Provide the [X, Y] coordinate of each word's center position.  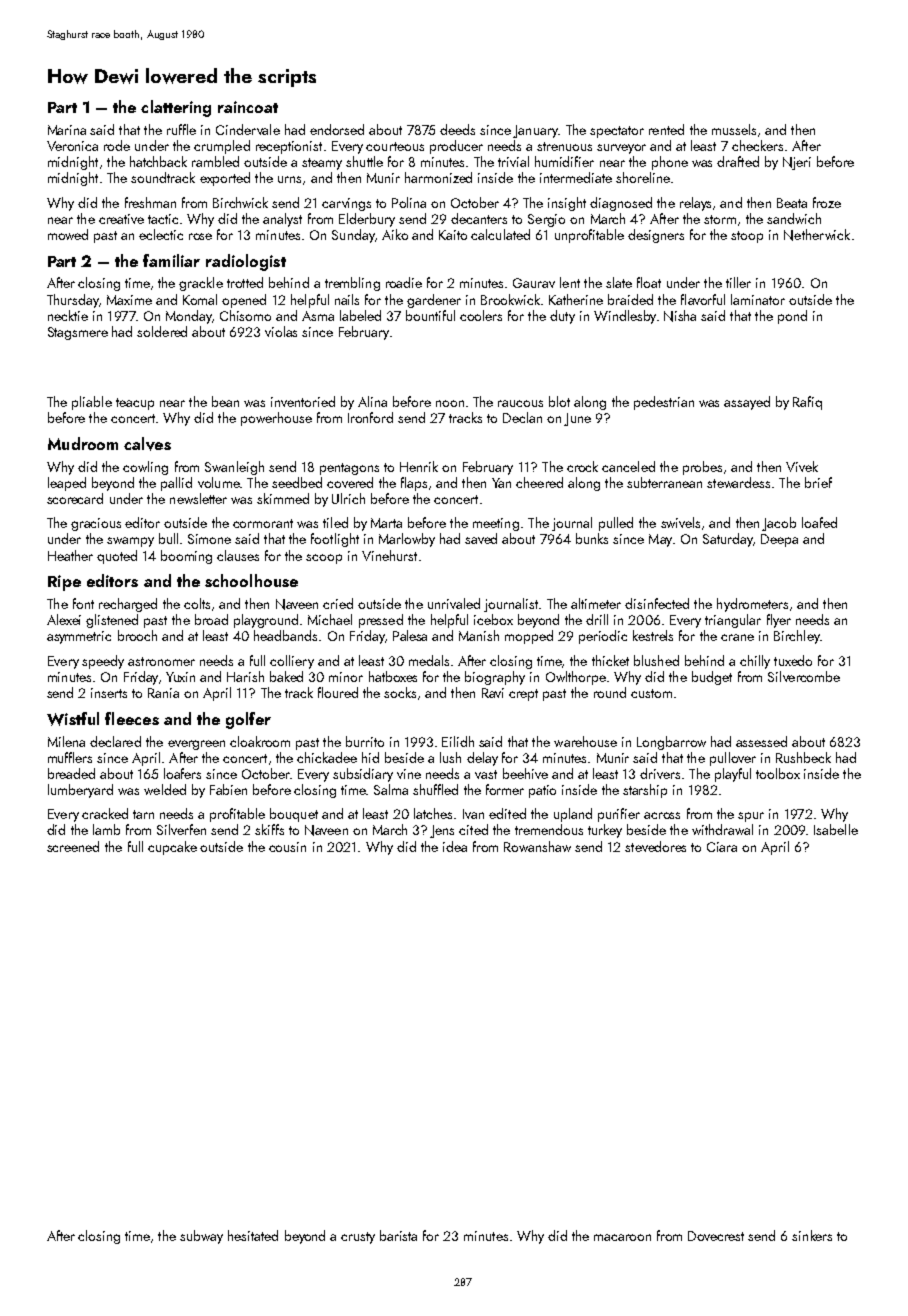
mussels [734, 129]
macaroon [622, 1237]
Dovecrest [716, 1236]
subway [201, 1237]
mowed [68, 234]
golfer [248, 720]
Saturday [728, 540]
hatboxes [393, 676]
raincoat [248, 107]
